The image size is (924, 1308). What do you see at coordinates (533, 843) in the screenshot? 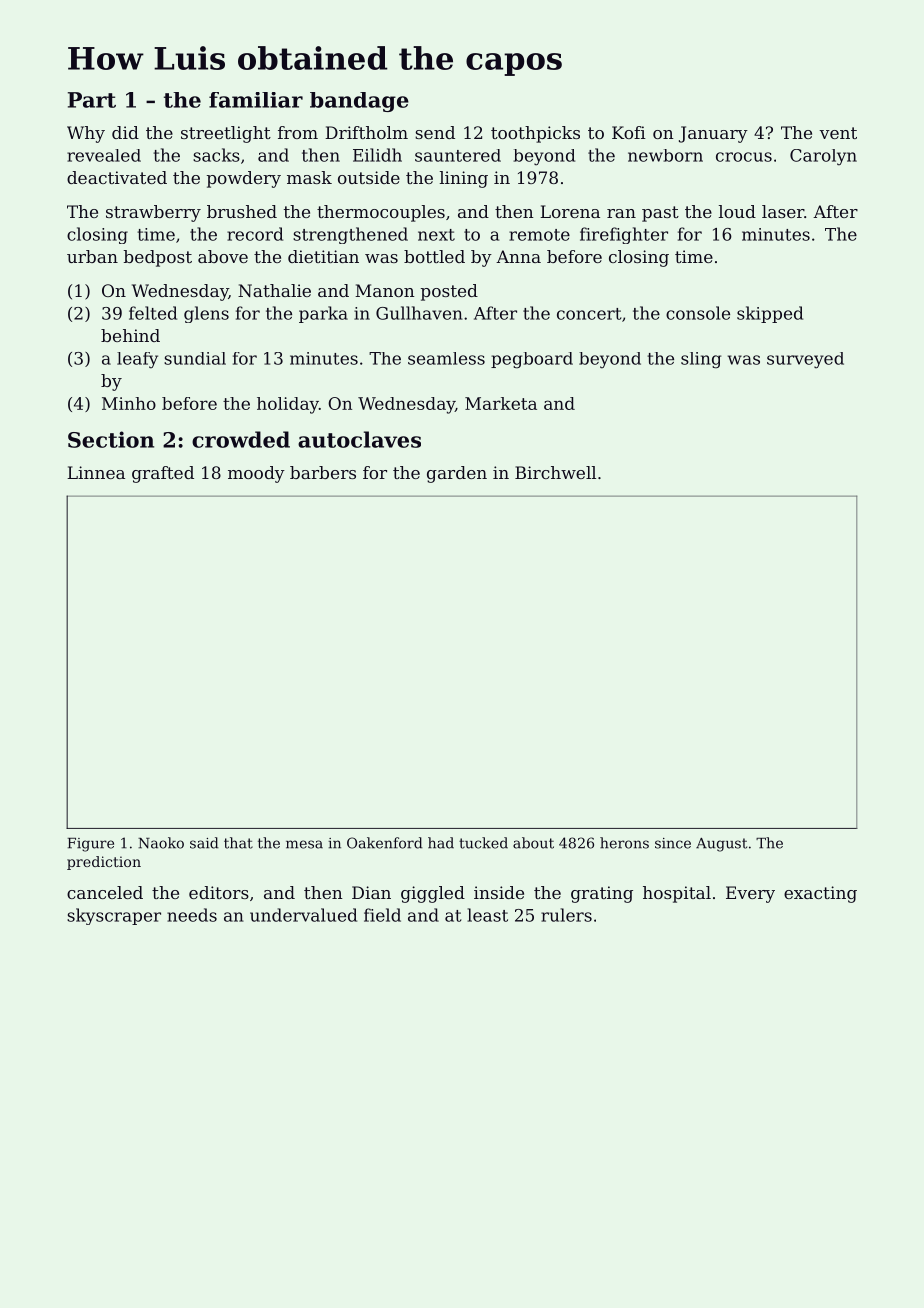
I see `about` at bounding box center [533, 843].
